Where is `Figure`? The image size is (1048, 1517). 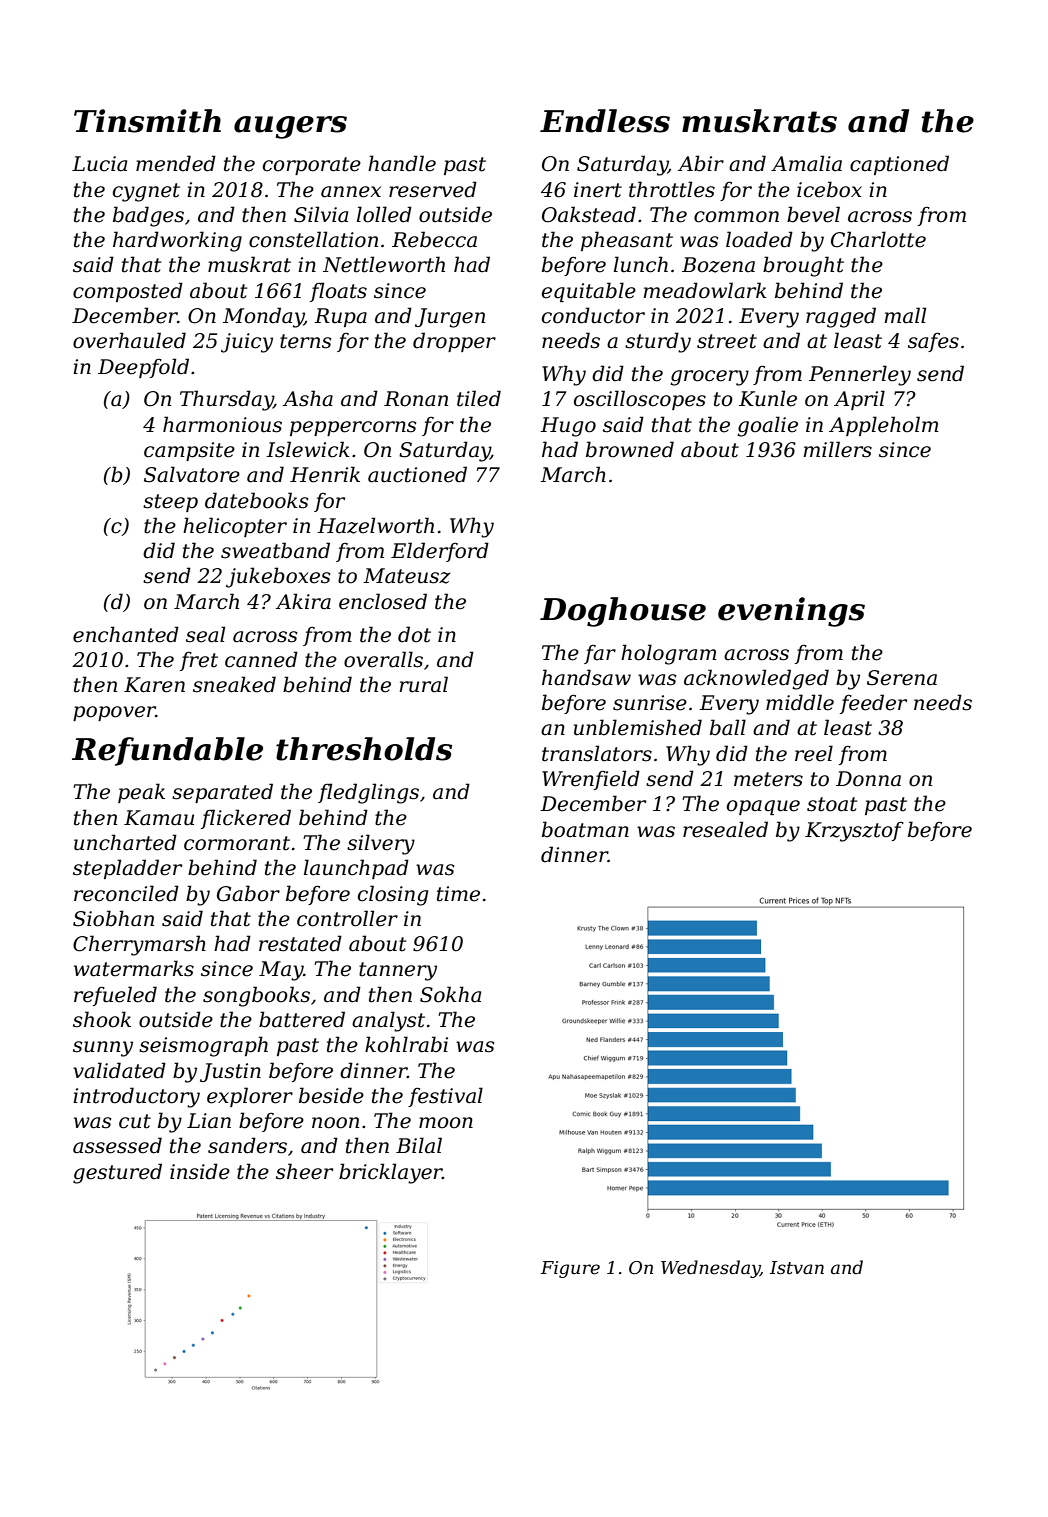 Figure is located at coordinates (570, 1269).
